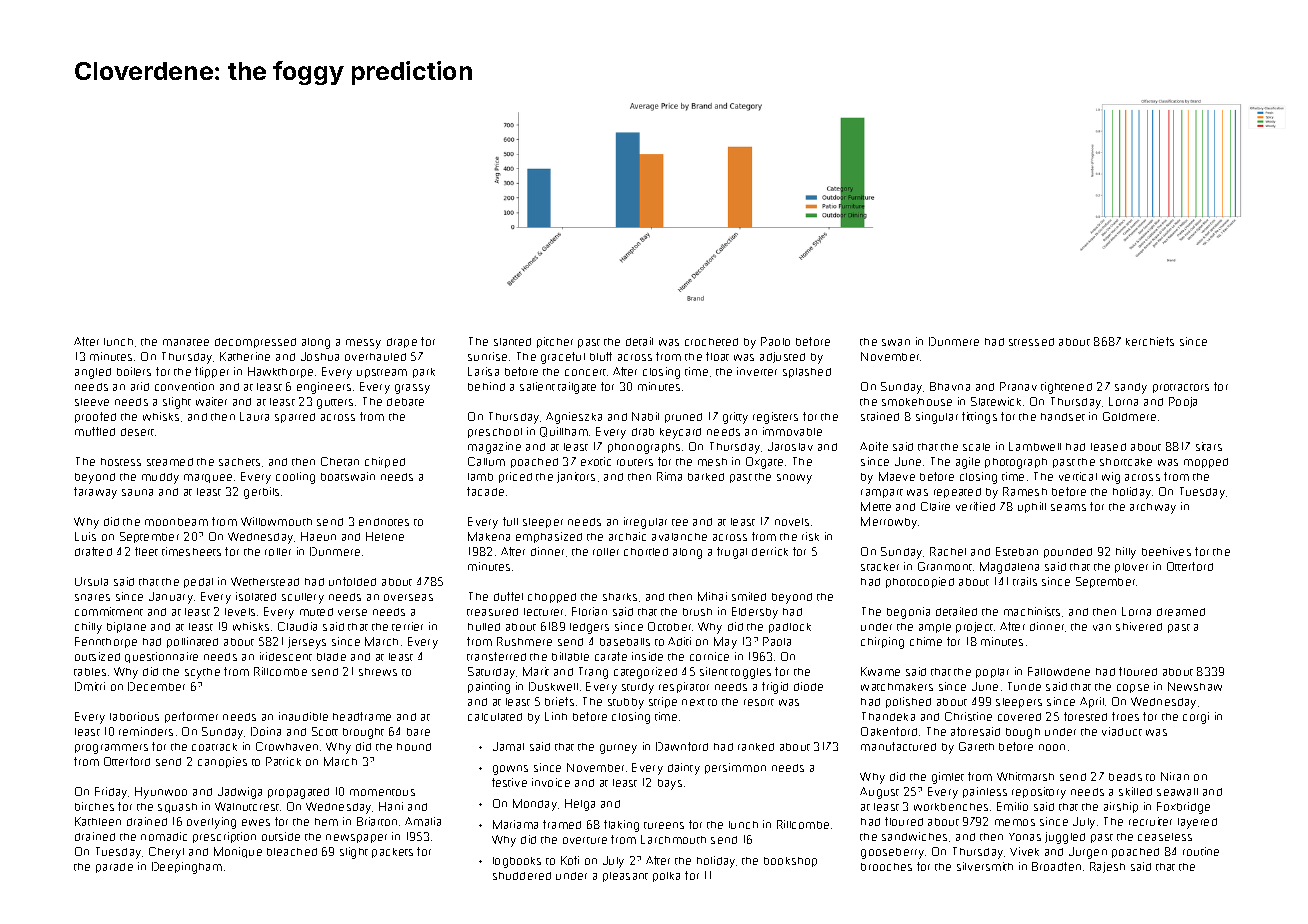 The image size is (1308, 924). What do you see at coordinates (638, 688) in the document?
I see `sturdy` at bounding box center [638, 688].
